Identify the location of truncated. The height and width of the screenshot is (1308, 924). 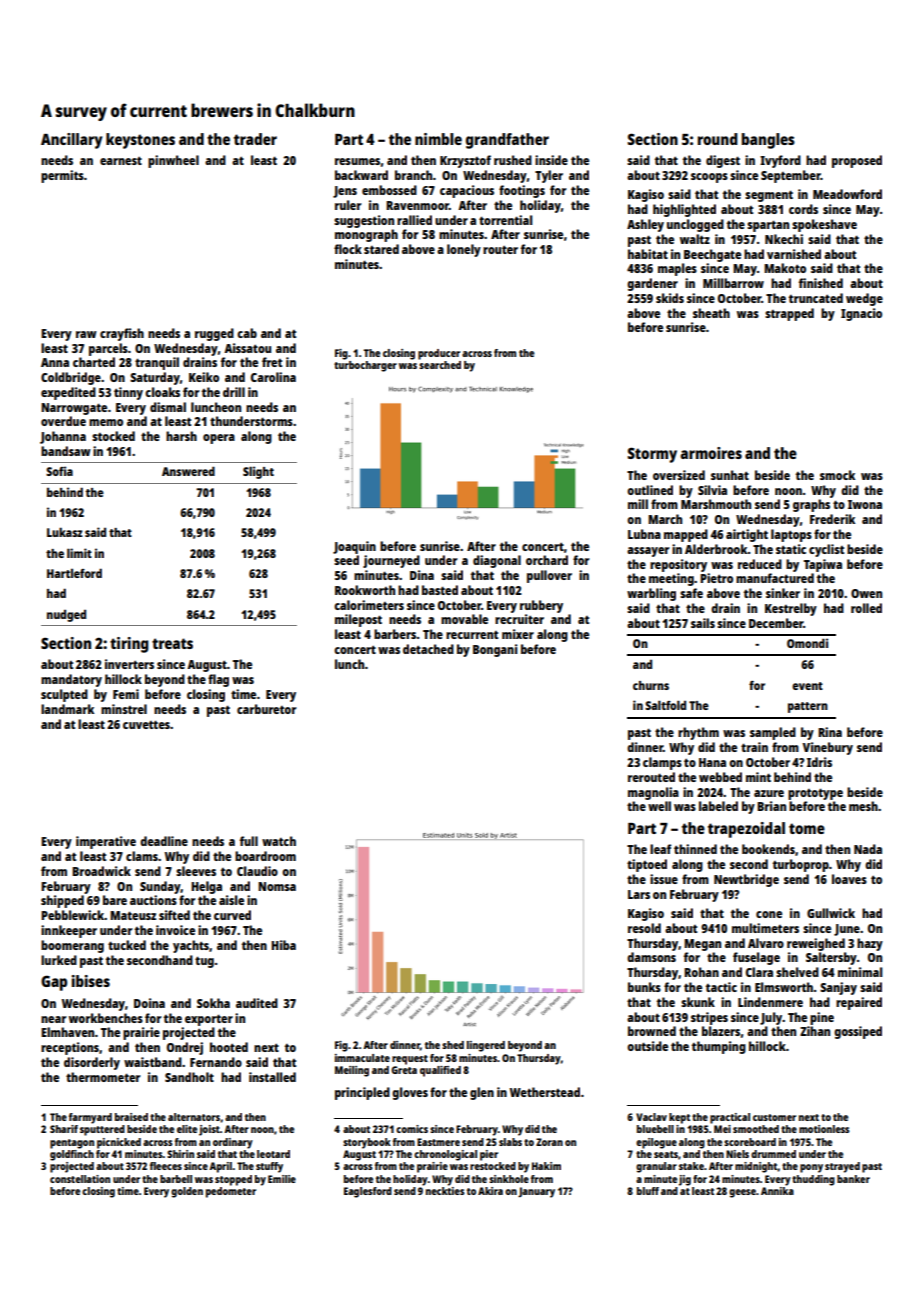
(816, 298).
